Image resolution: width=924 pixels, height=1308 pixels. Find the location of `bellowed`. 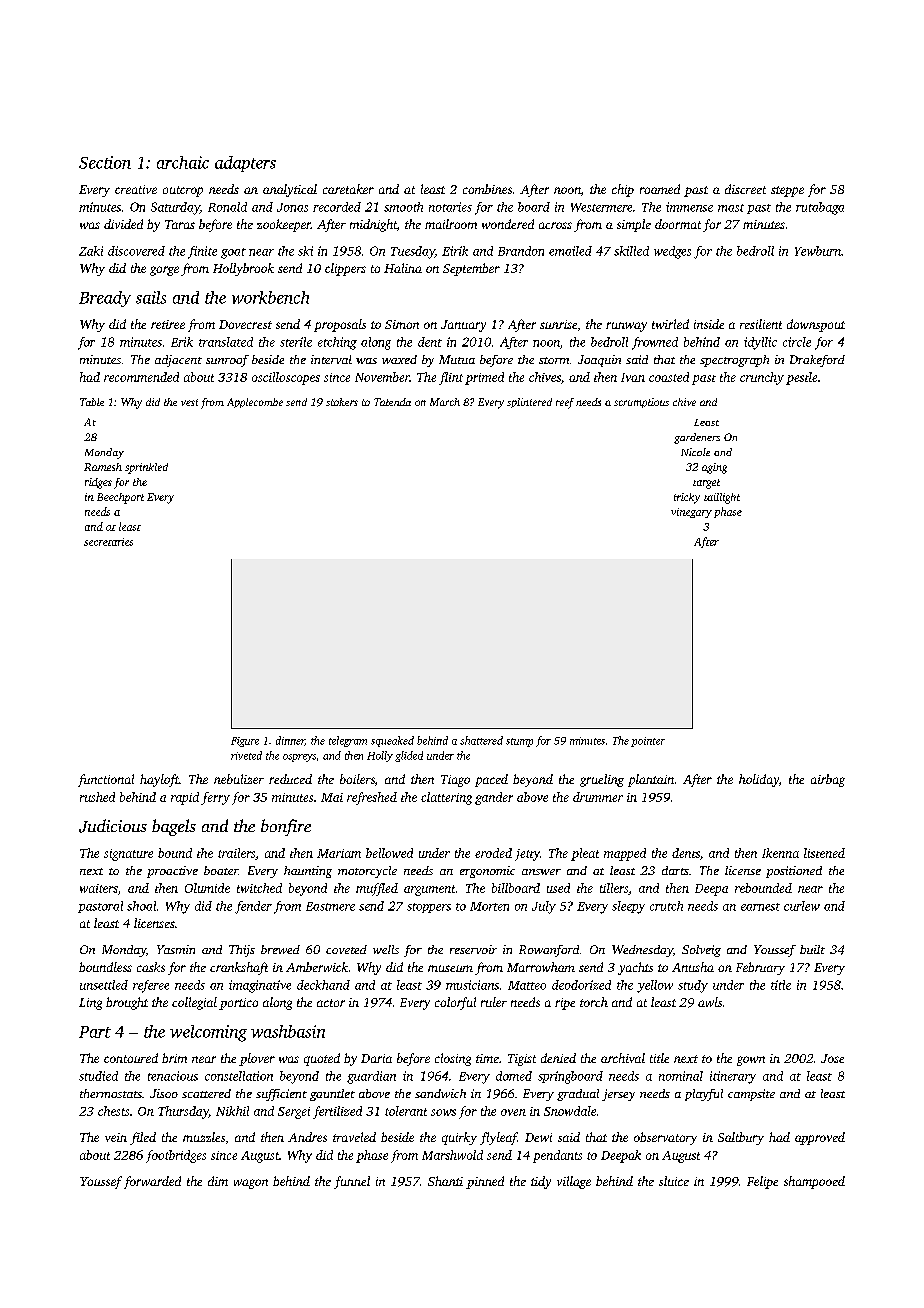

bellowed is located at coordinates (389, 853).
